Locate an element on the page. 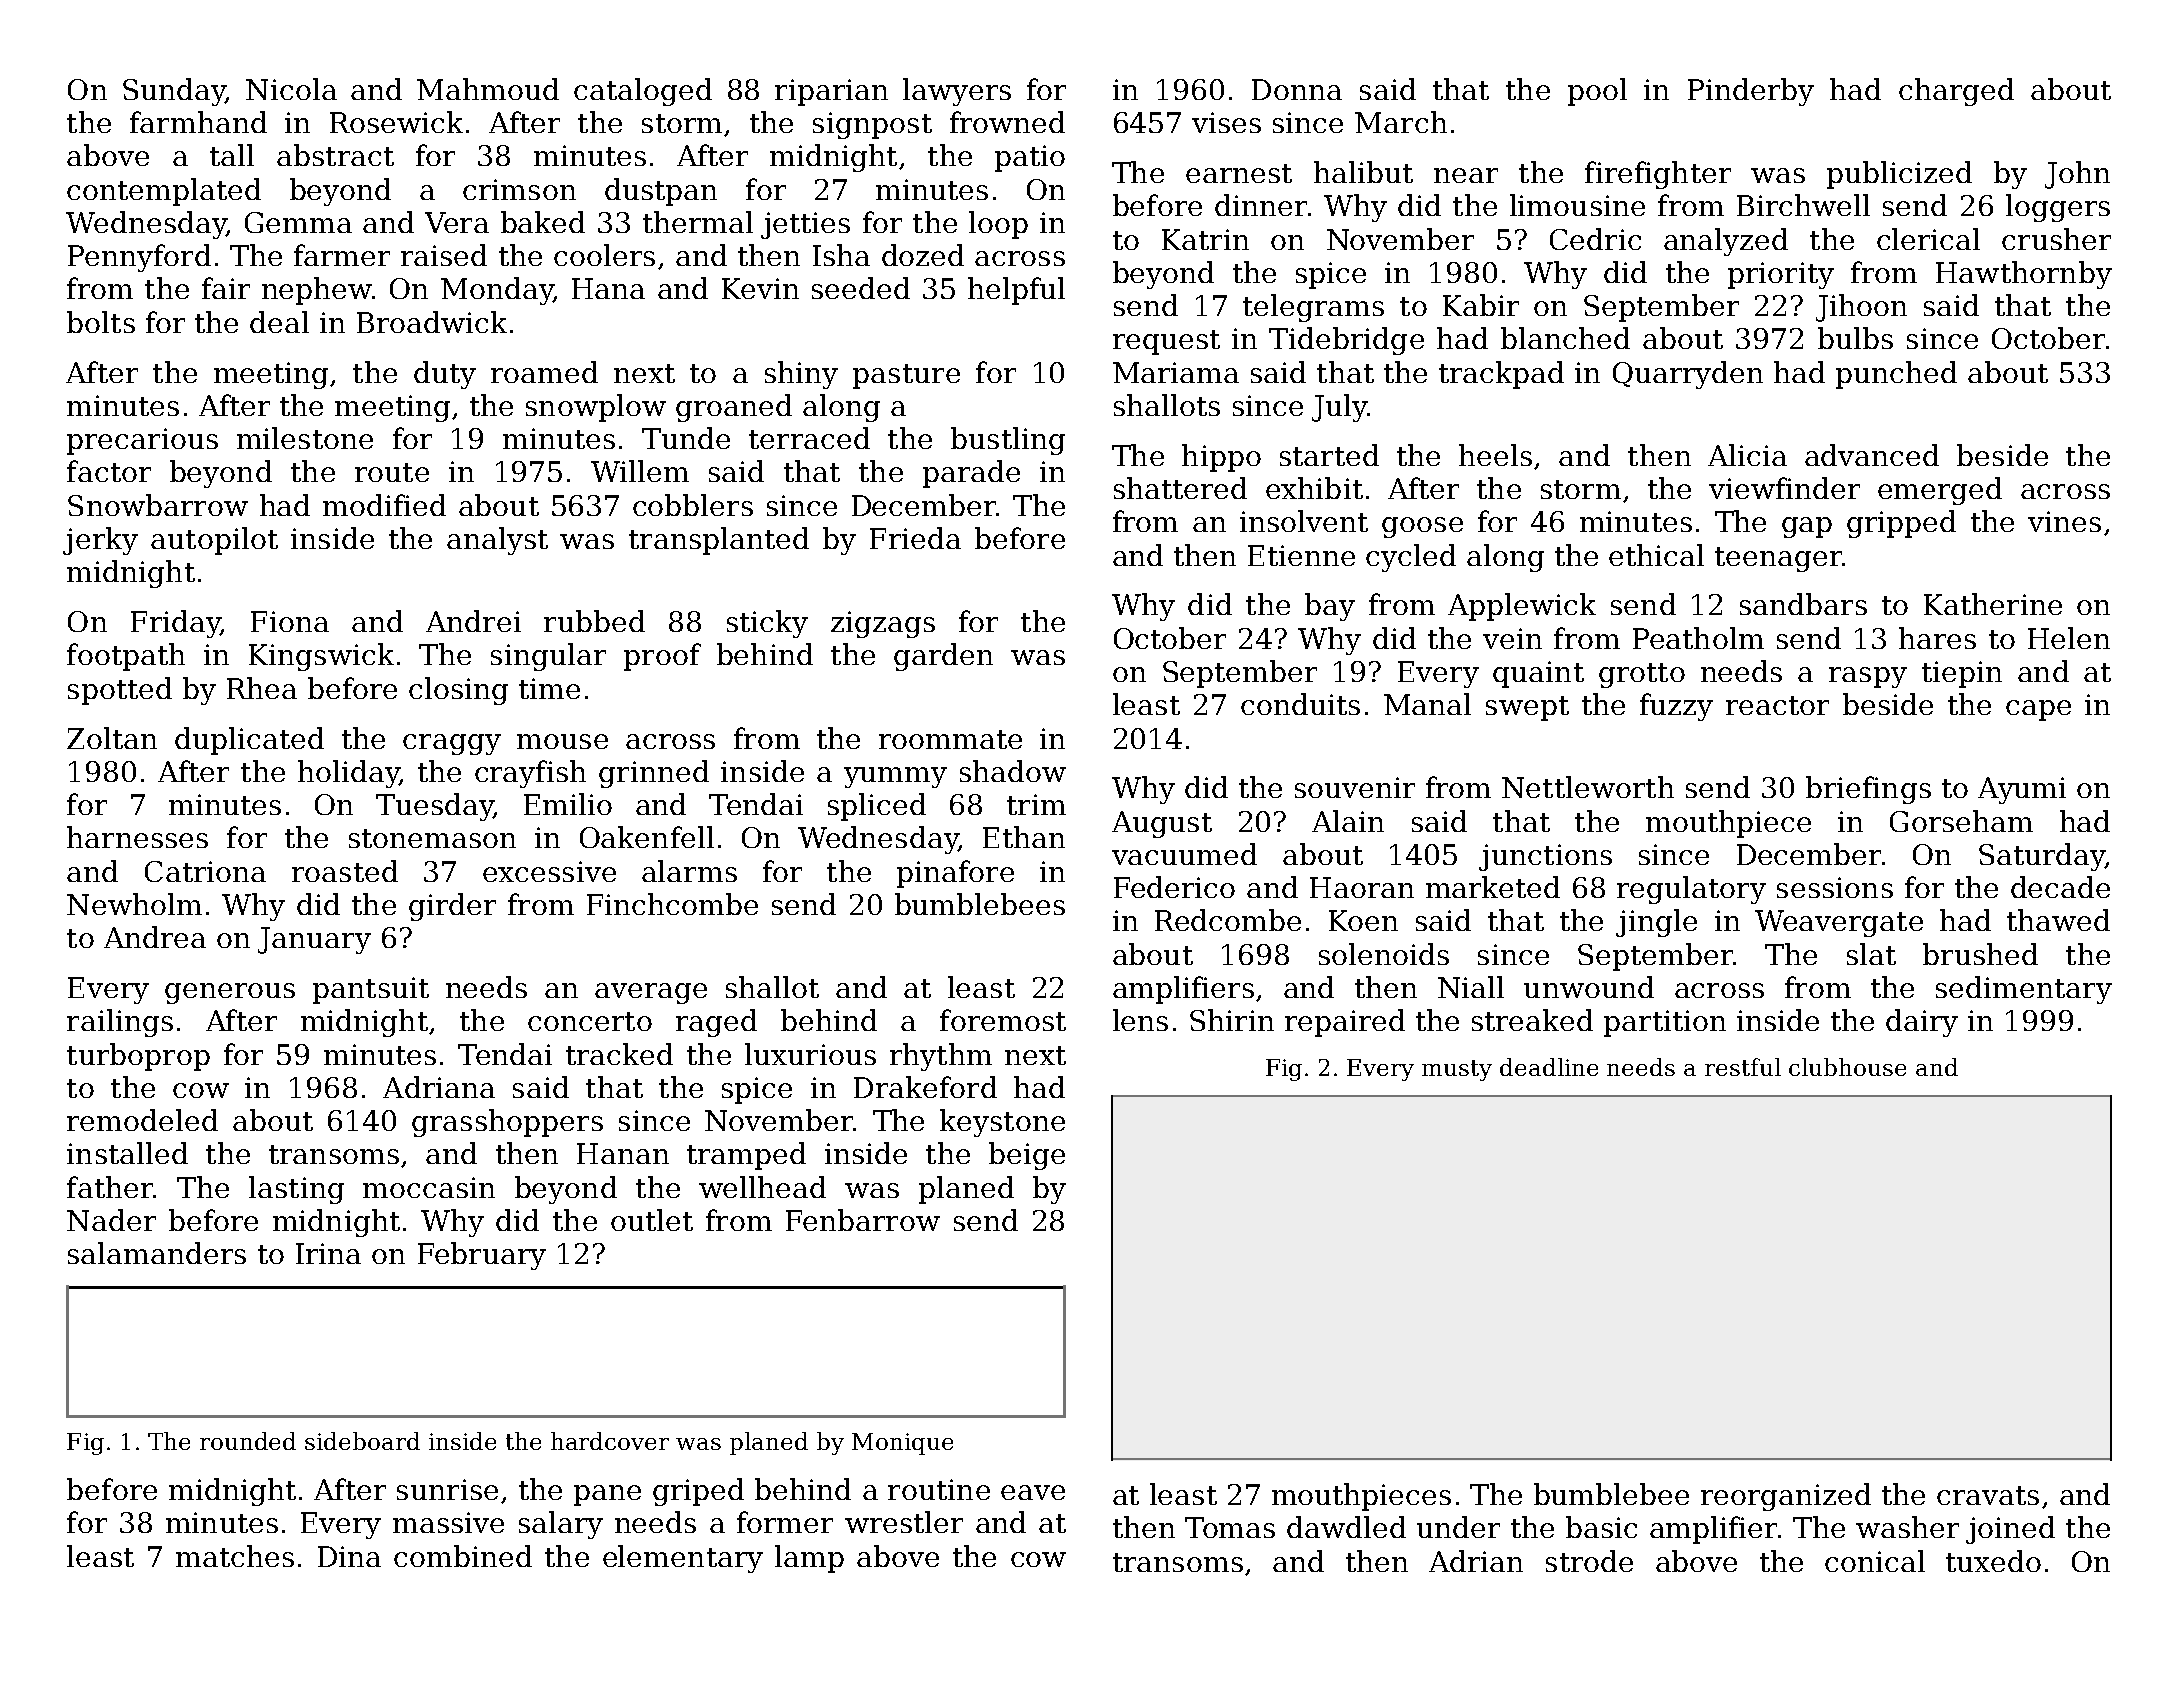 The height and width of the document is (1683, 2178). clubhouse is located at coordinates (1847, 1067).
